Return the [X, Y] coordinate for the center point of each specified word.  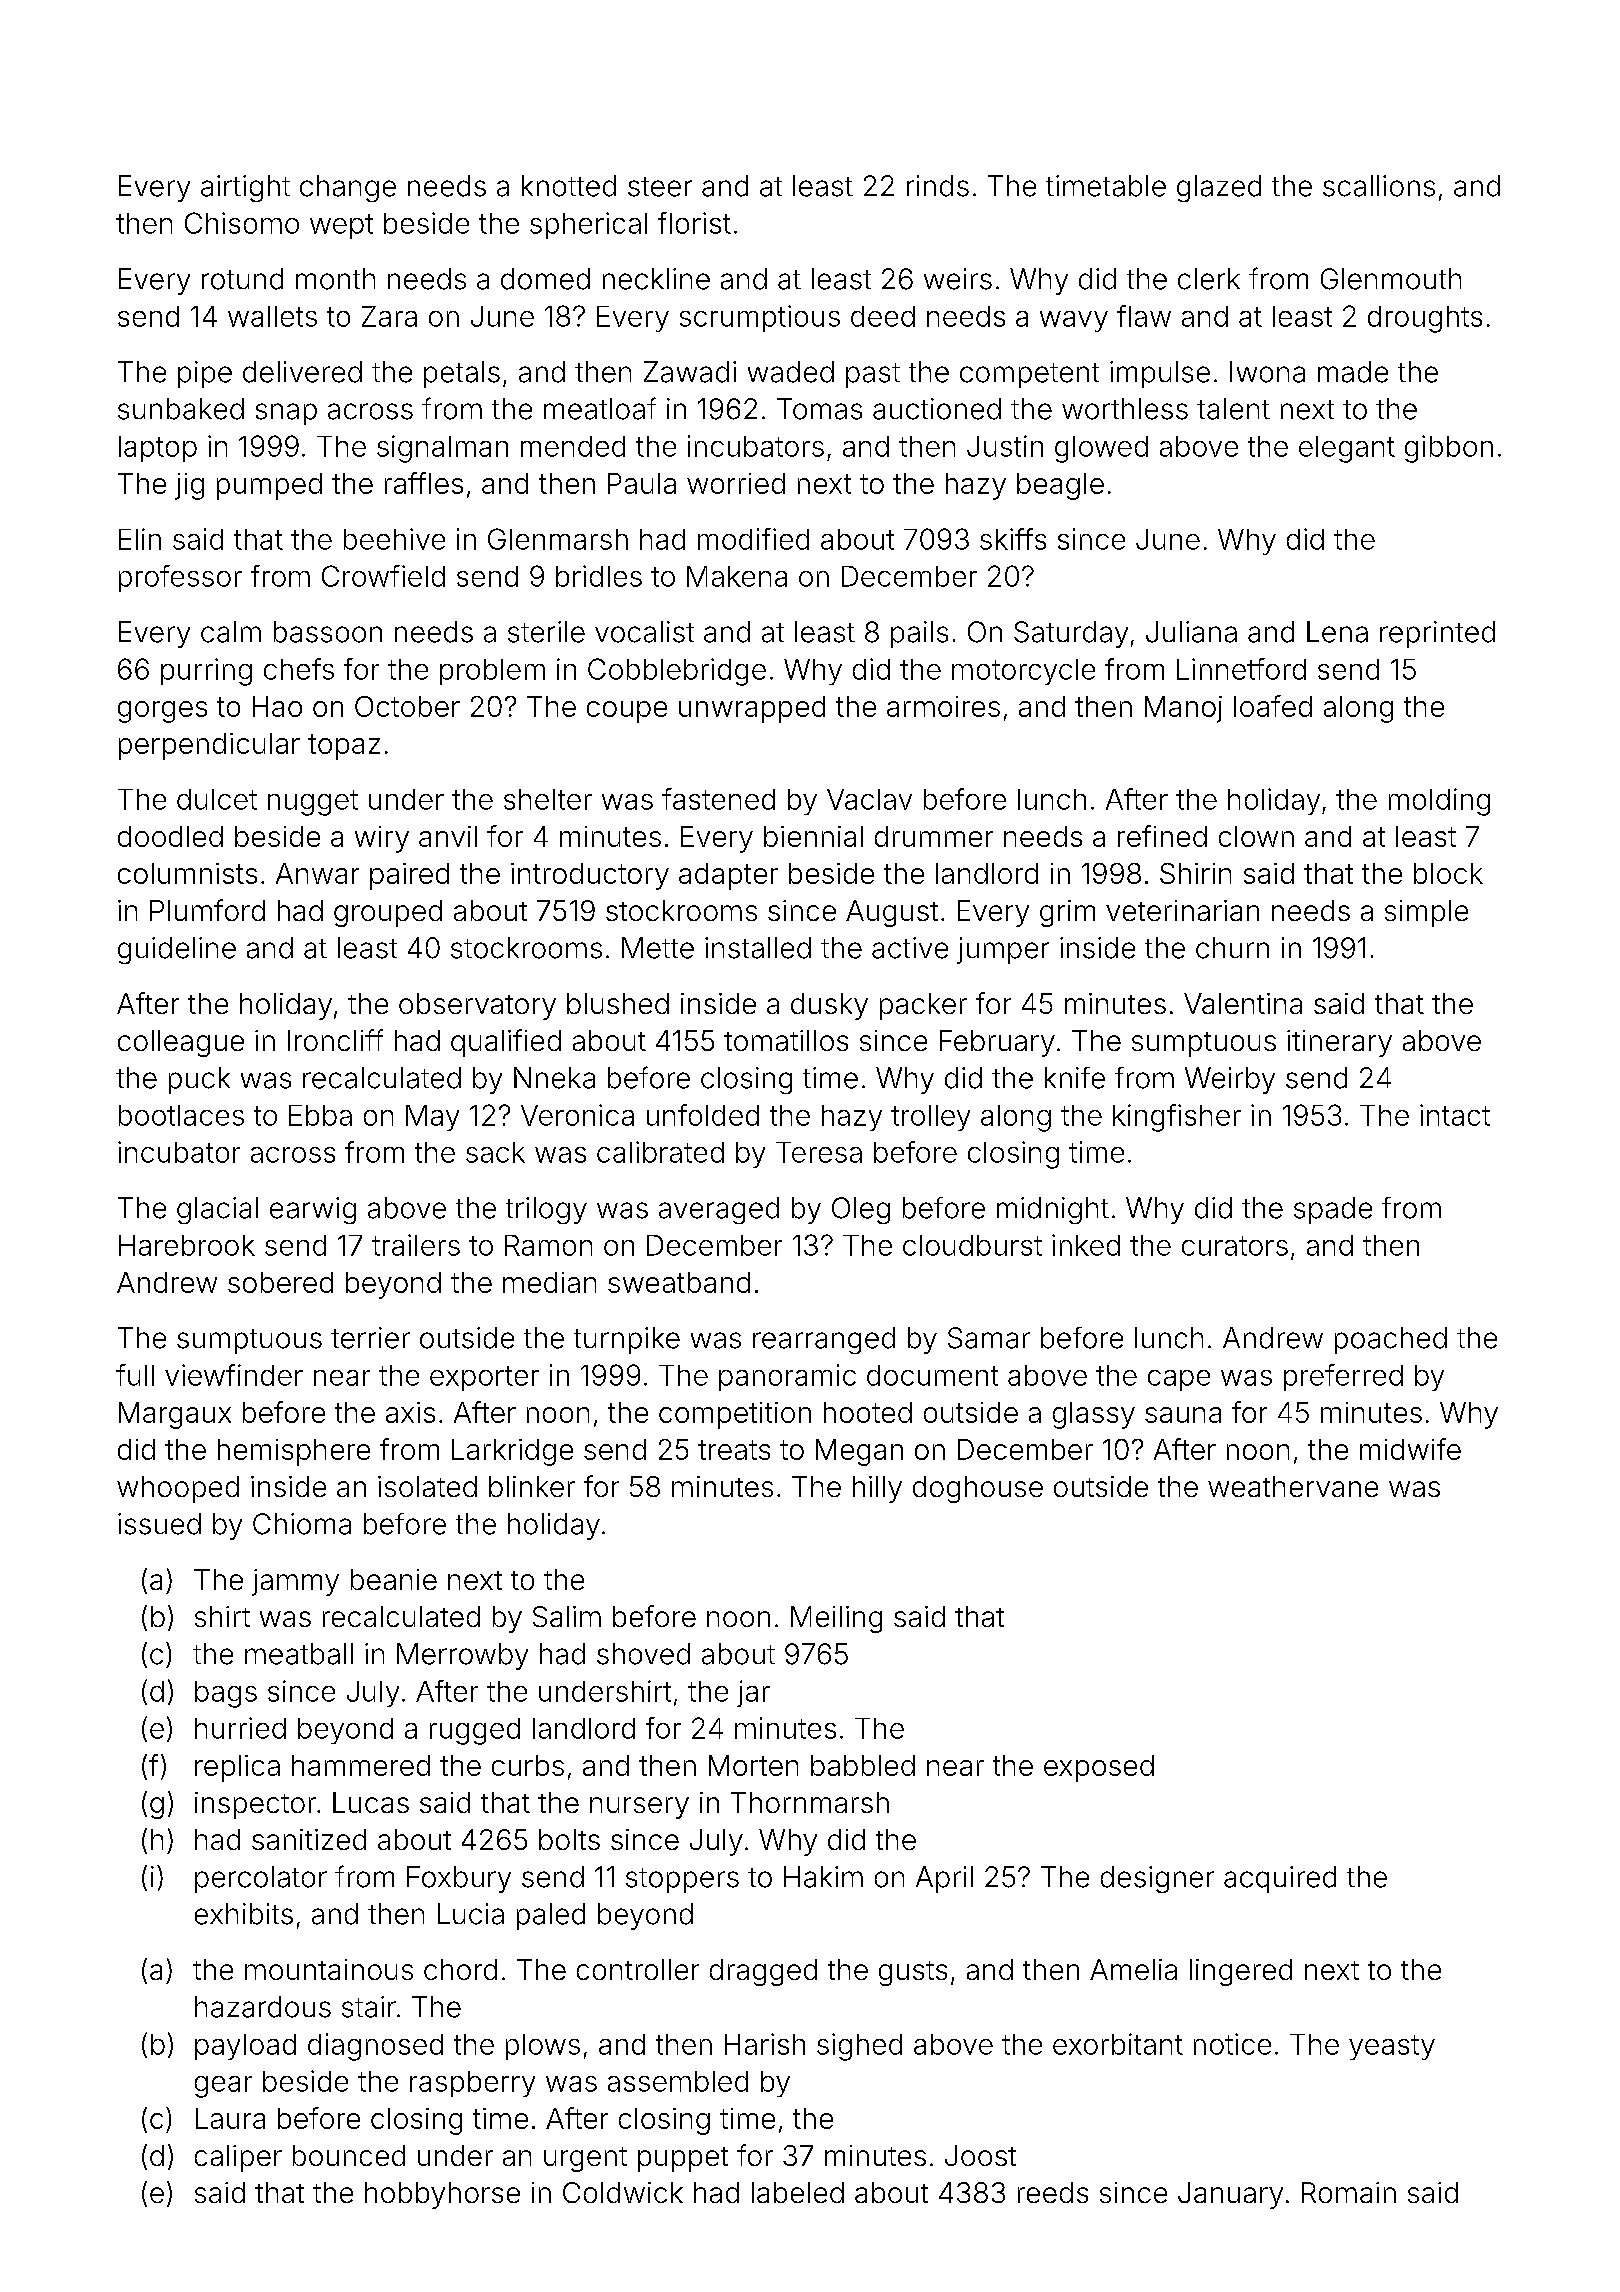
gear [223, 2087]
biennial [813, 836]
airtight [245, 188]
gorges [162, 712]
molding [1439, 802]
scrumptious [760, 318]
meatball [299, 1654]
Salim [567, 1616]
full [135, 1375]
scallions [1379, 186]
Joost [980, 2155]
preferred [1343, 1377]
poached [1391, 1340]
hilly [877, 1489]
